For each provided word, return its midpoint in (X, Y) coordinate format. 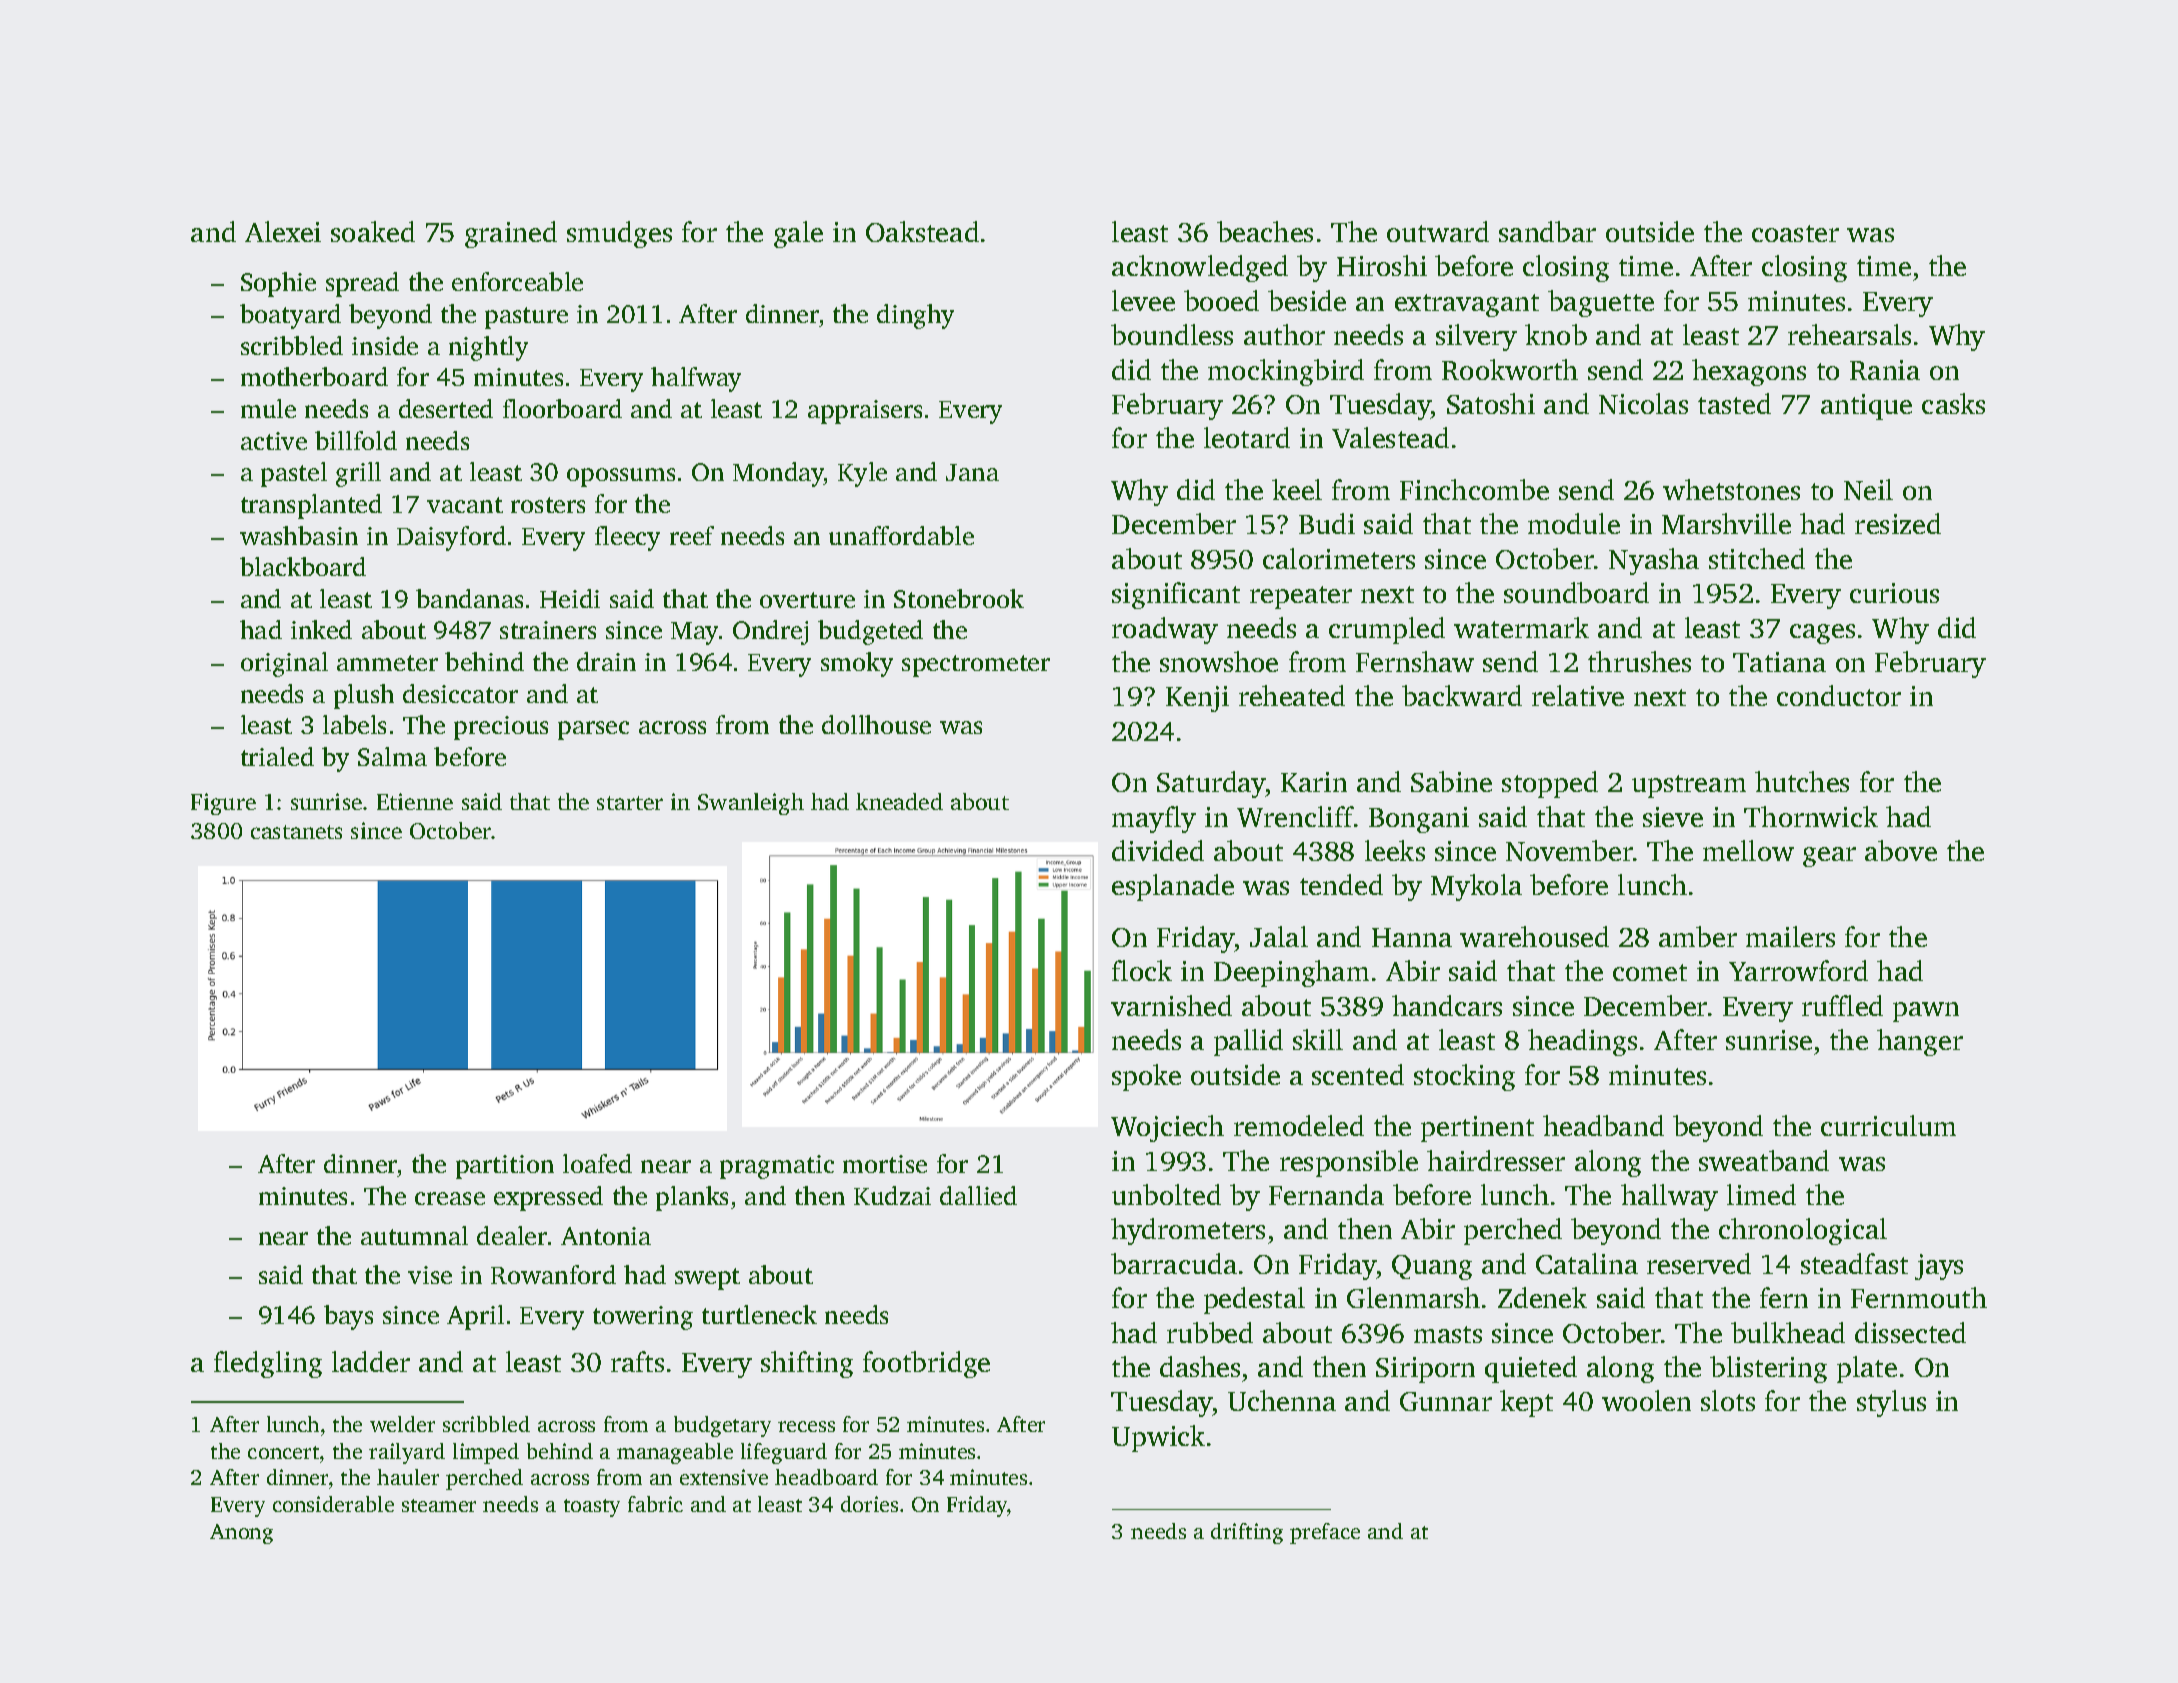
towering (643, 1318)
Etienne (415, 801)
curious (1894, 593)
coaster (1795, 233)
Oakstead (922, 231)
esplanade (1173, 887)
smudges (619, 234)
